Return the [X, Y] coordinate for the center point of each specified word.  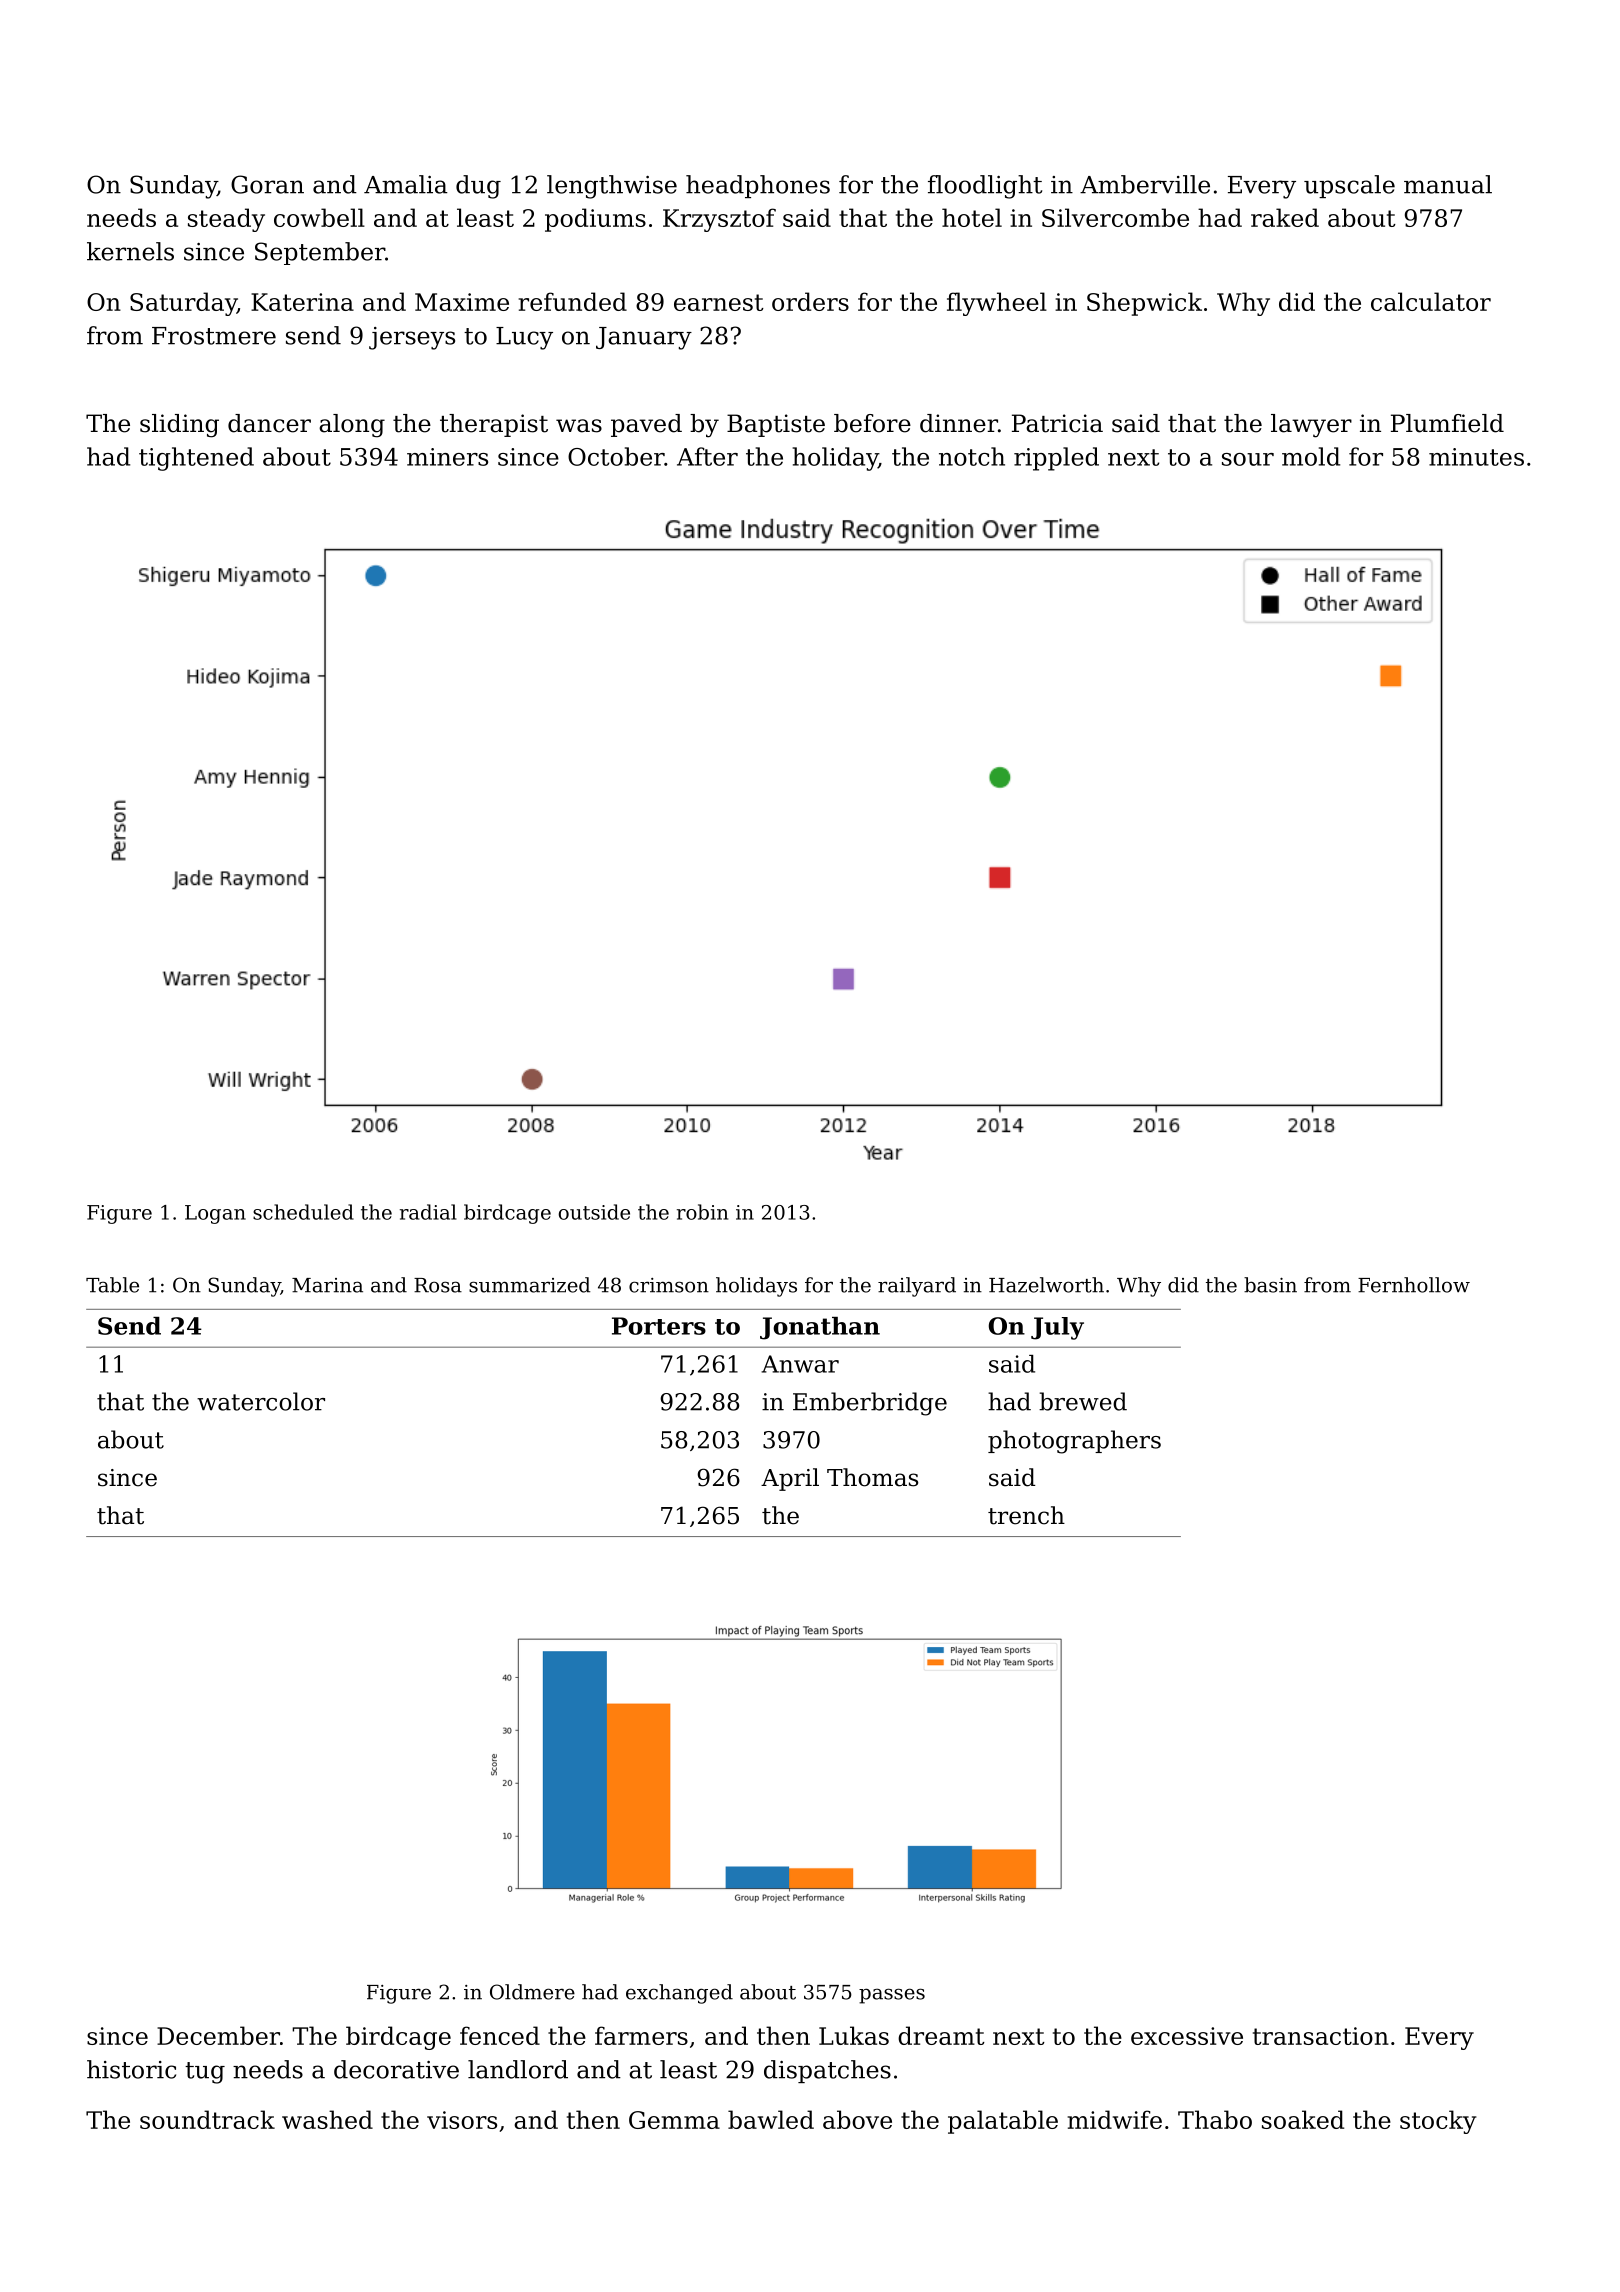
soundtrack [207, 2119]
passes [892, 1996]
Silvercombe [1115, 217]
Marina [327, 1285]
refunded [573, 301]
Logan [215, 1214]
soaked [1303, 2119]
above [857, 2119]
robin [702, 1212]
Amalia [406, 184]
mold [1311, 456]
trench [1026, 1515]
